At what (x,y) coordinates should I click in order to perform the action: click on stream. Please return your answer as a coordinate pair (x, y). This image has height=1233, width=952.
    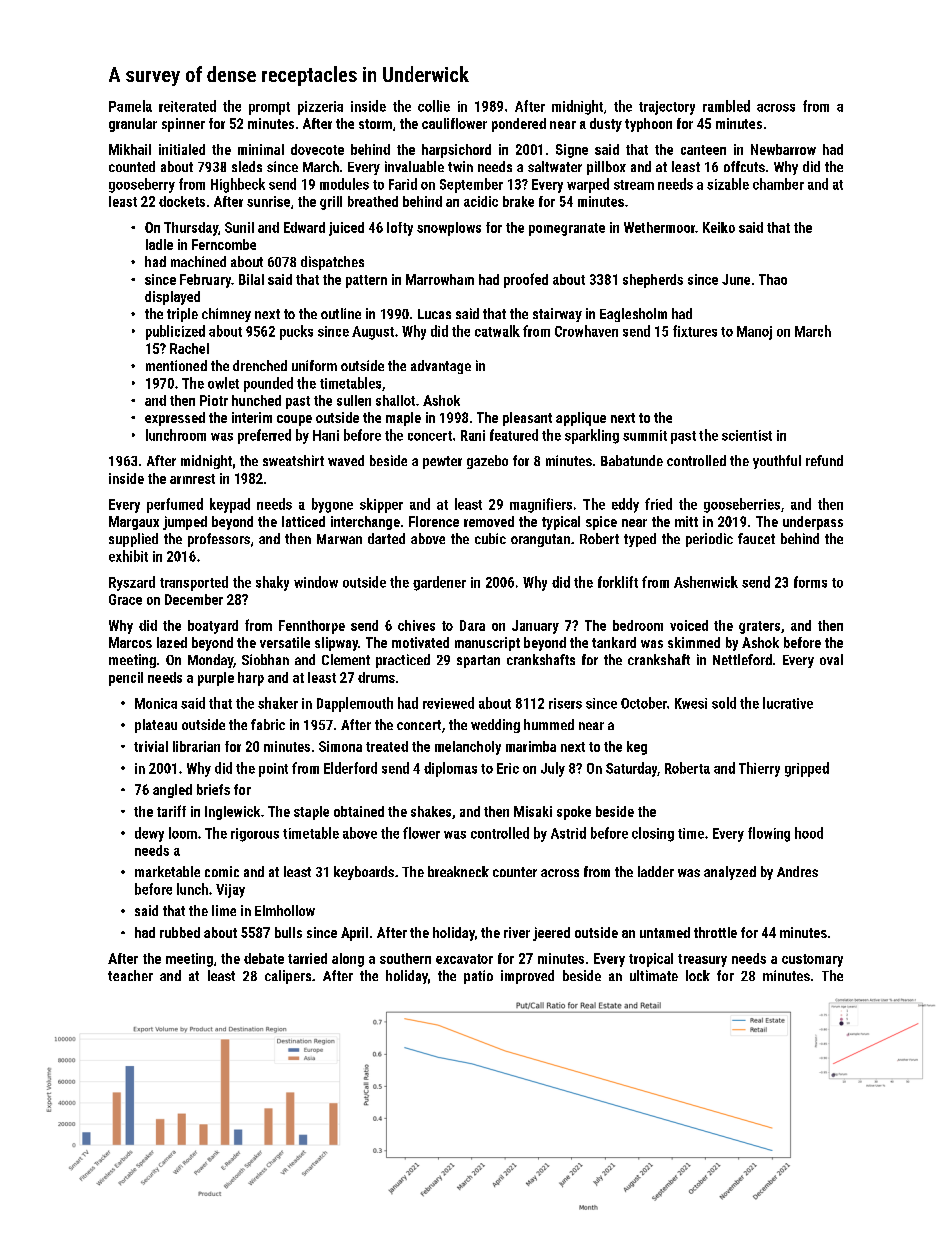
    Looking at the image, I should click on (634, 185).
